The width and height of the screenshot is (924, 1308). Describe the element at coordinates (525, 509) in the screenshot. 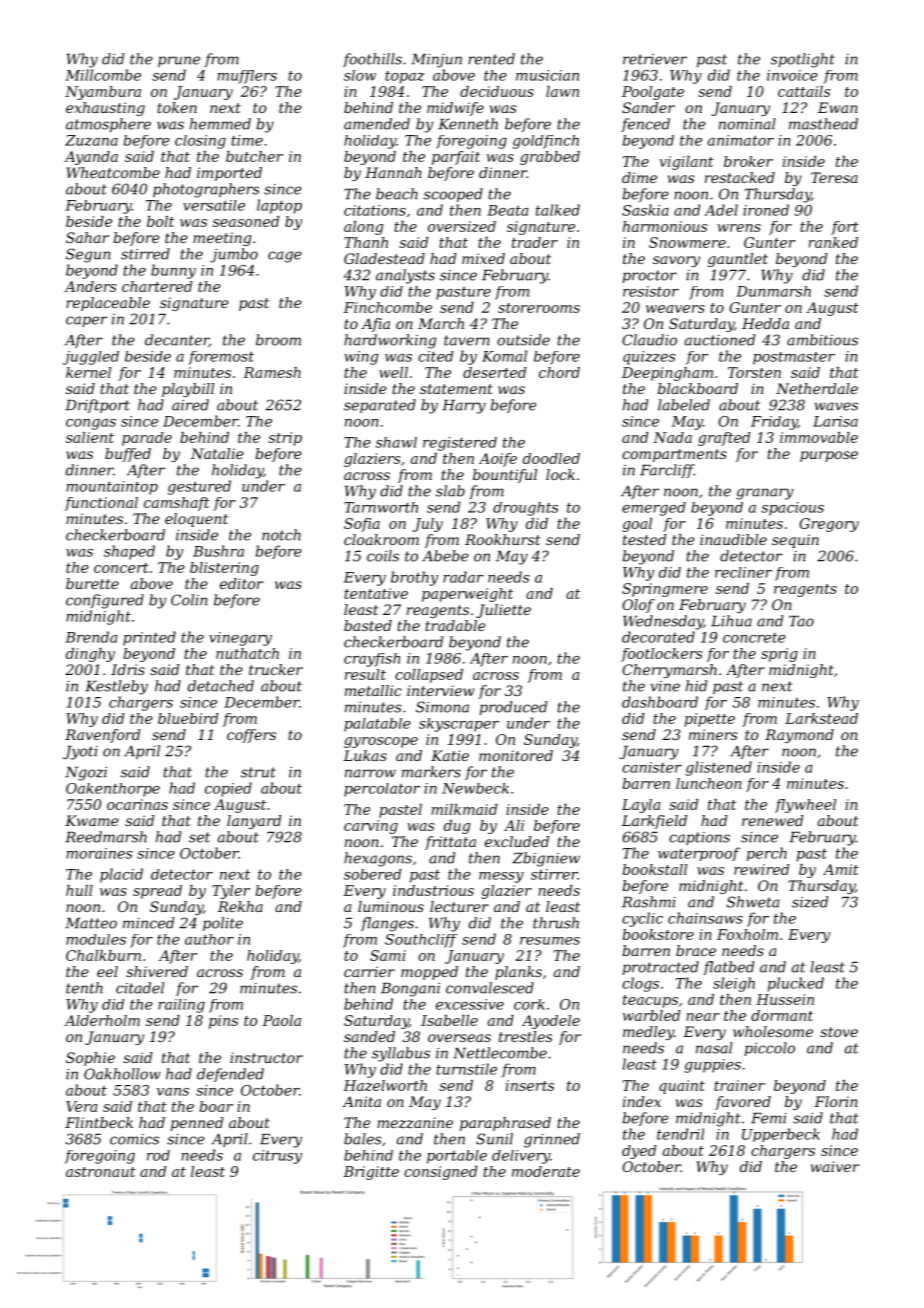

I see `droughts` at that location.
